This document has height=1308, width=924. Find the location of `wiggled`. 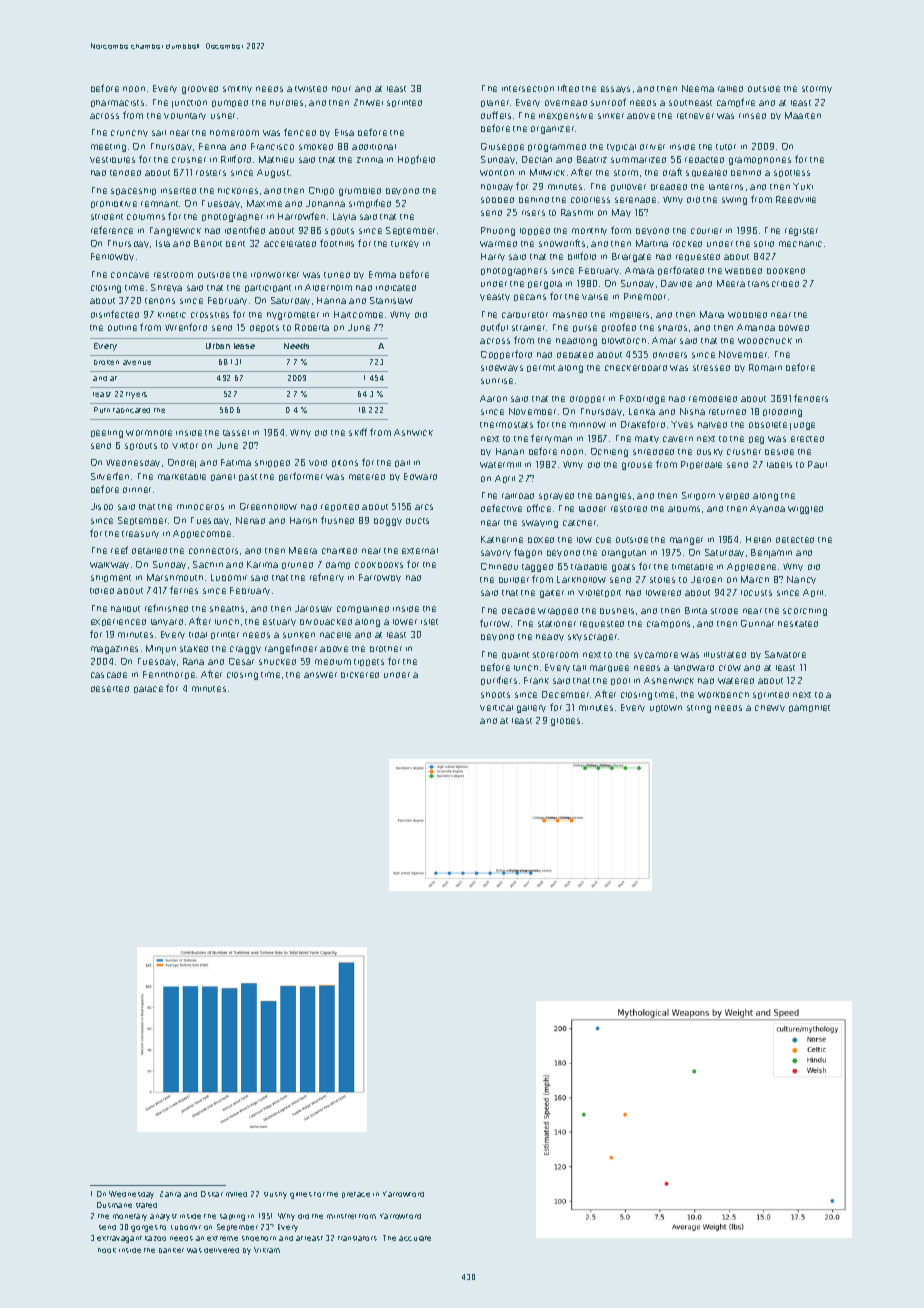

wiggled is located at coordinates (805, 510).
